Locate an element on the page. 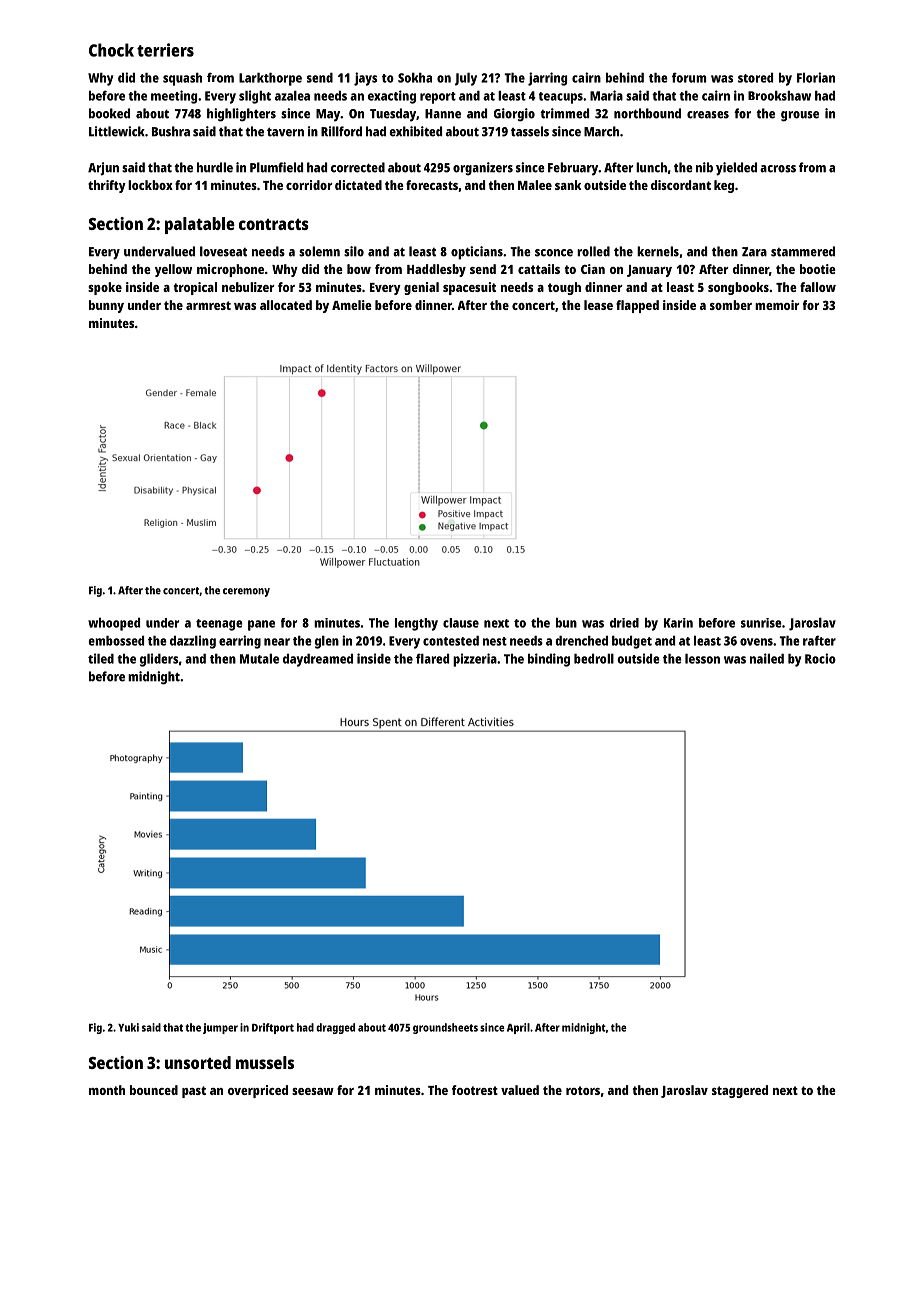  northbound is located at coordinates (647, 113).
